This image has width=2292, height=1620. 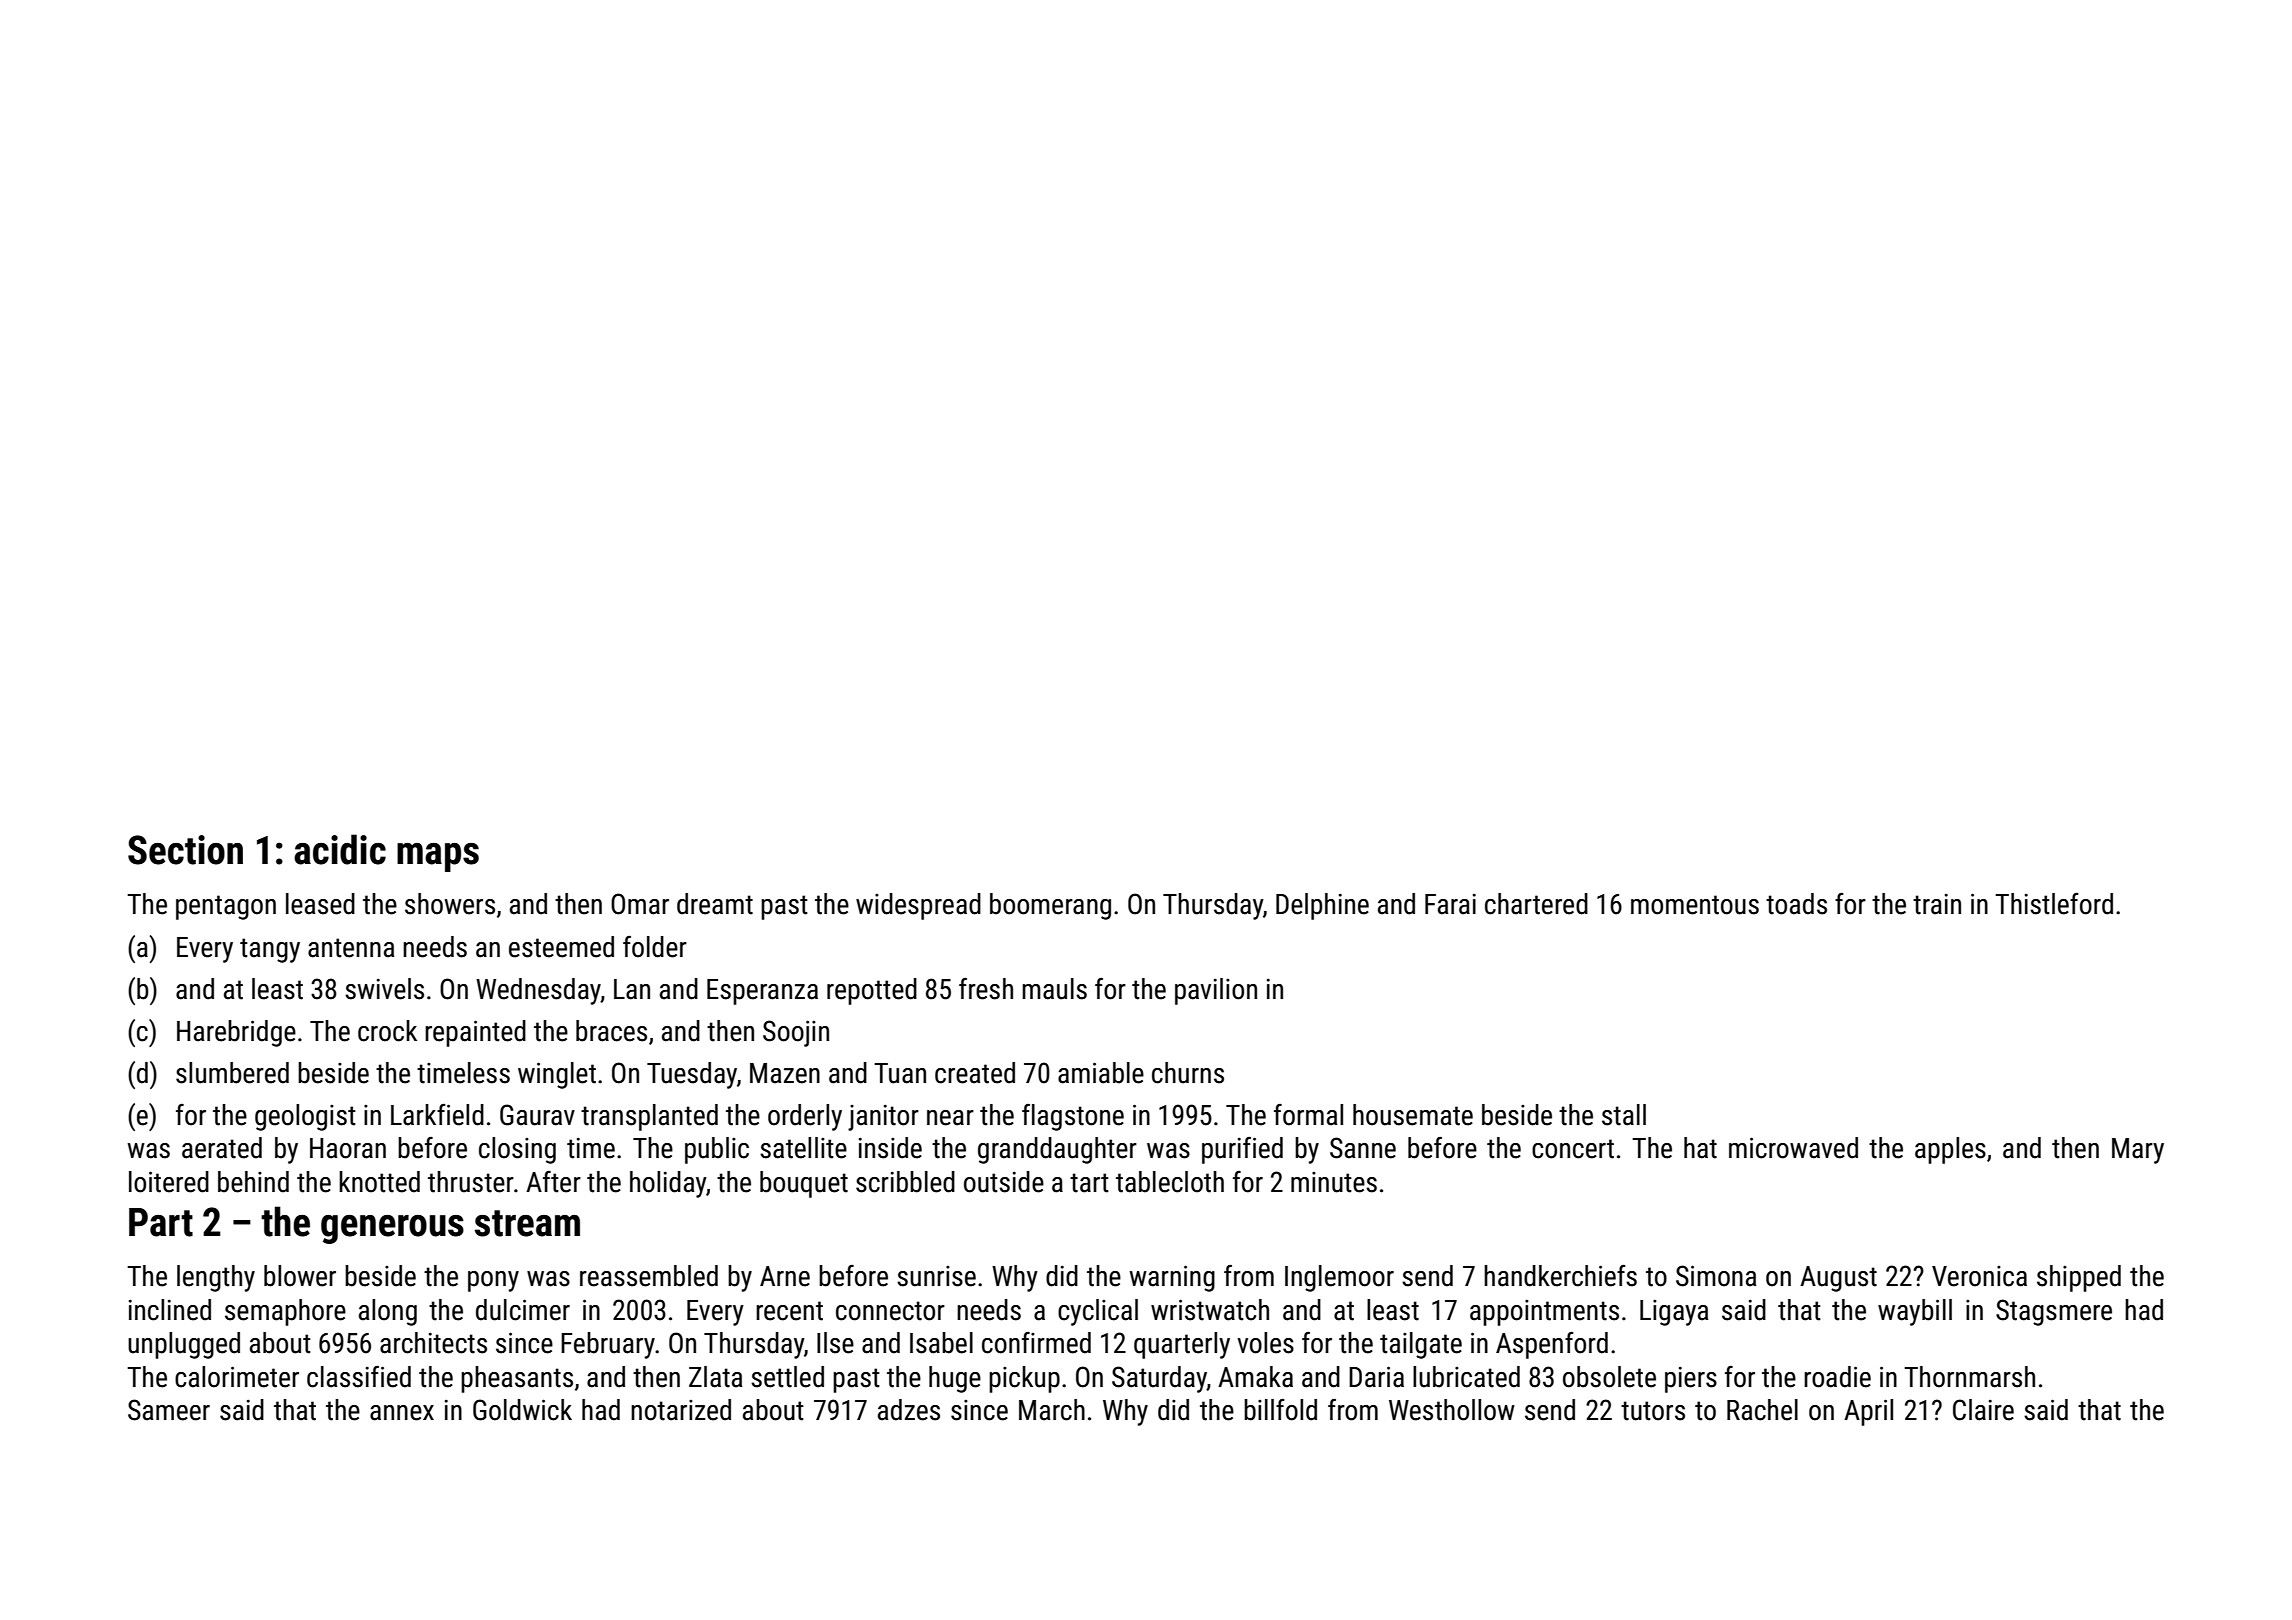 I want to click on microwaved, so click(x=1793, y=1148).
